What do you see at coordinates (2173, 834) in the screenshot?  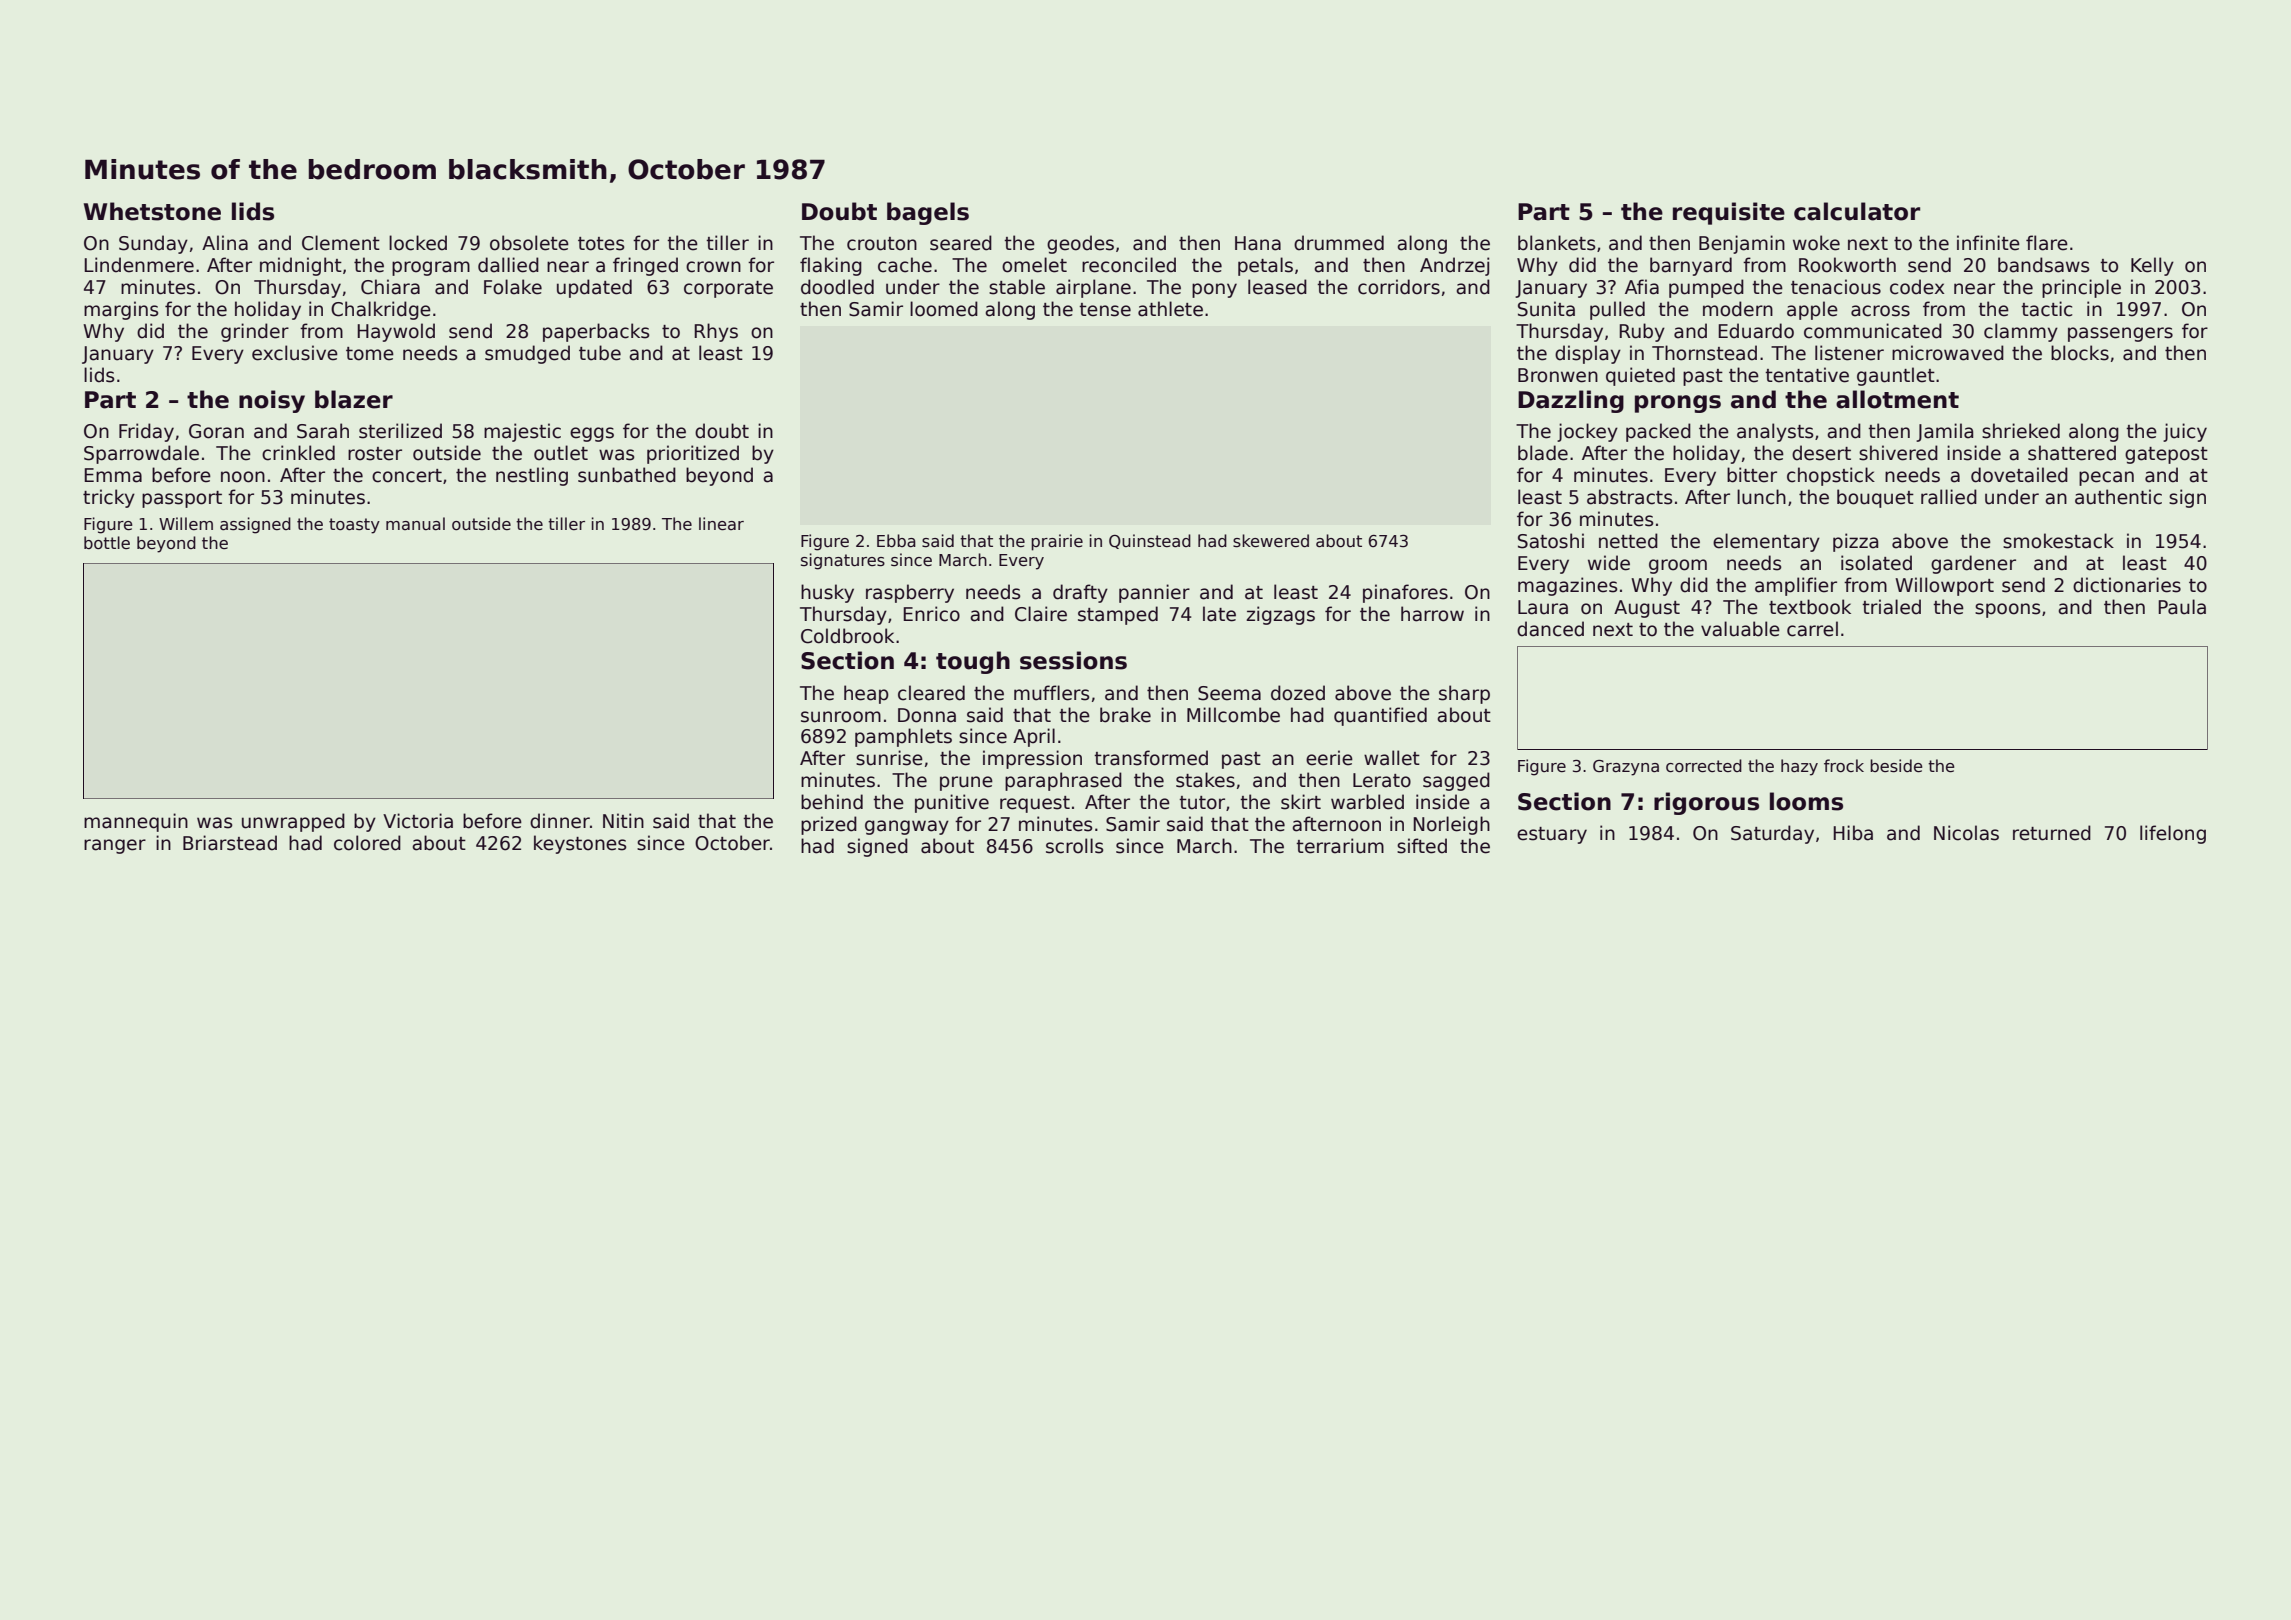 I see `lifelong` at bounding box center [2173, 834].
